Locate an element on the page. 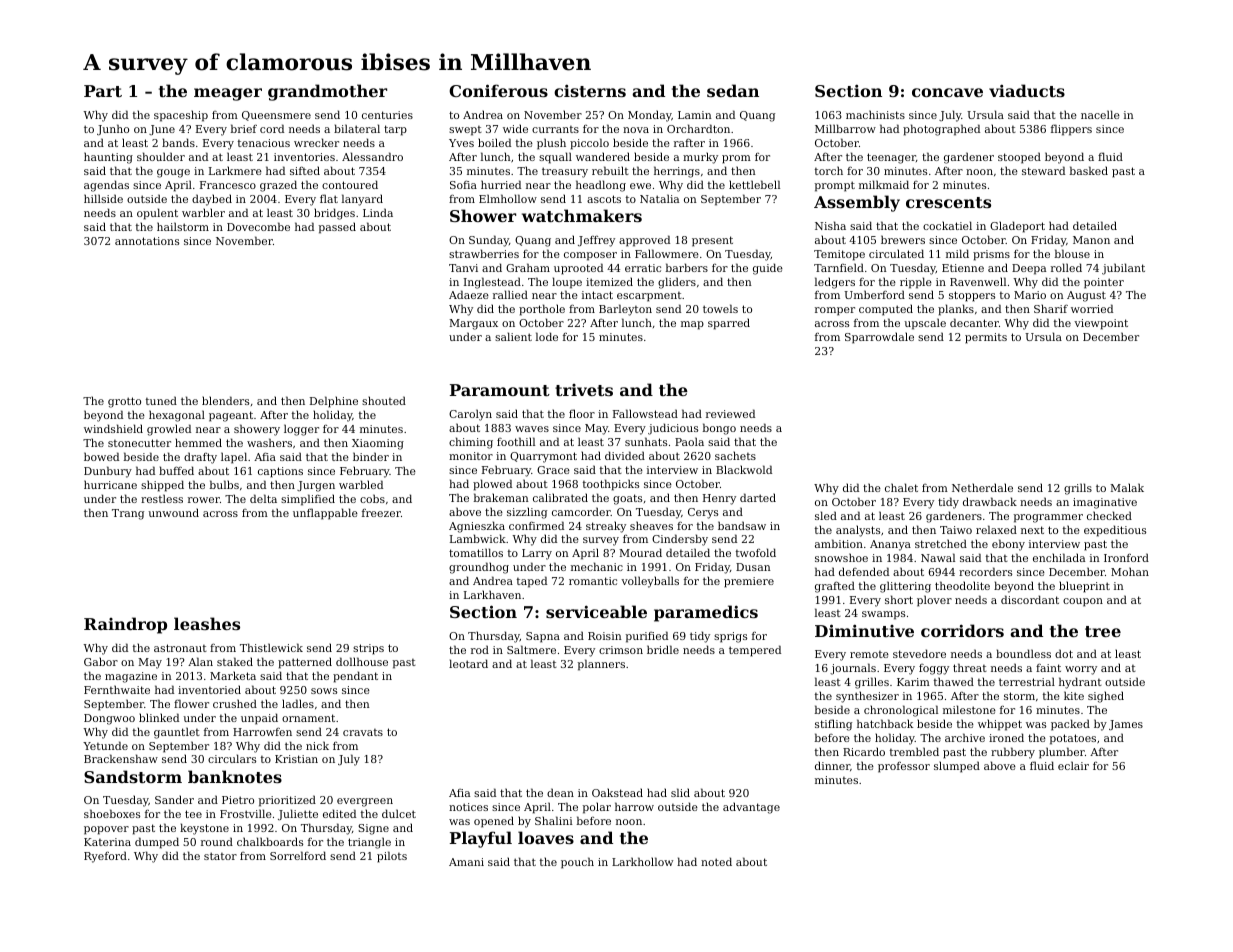 The image size is (1233, 952). Playful is located at coordinates (481, 839).
